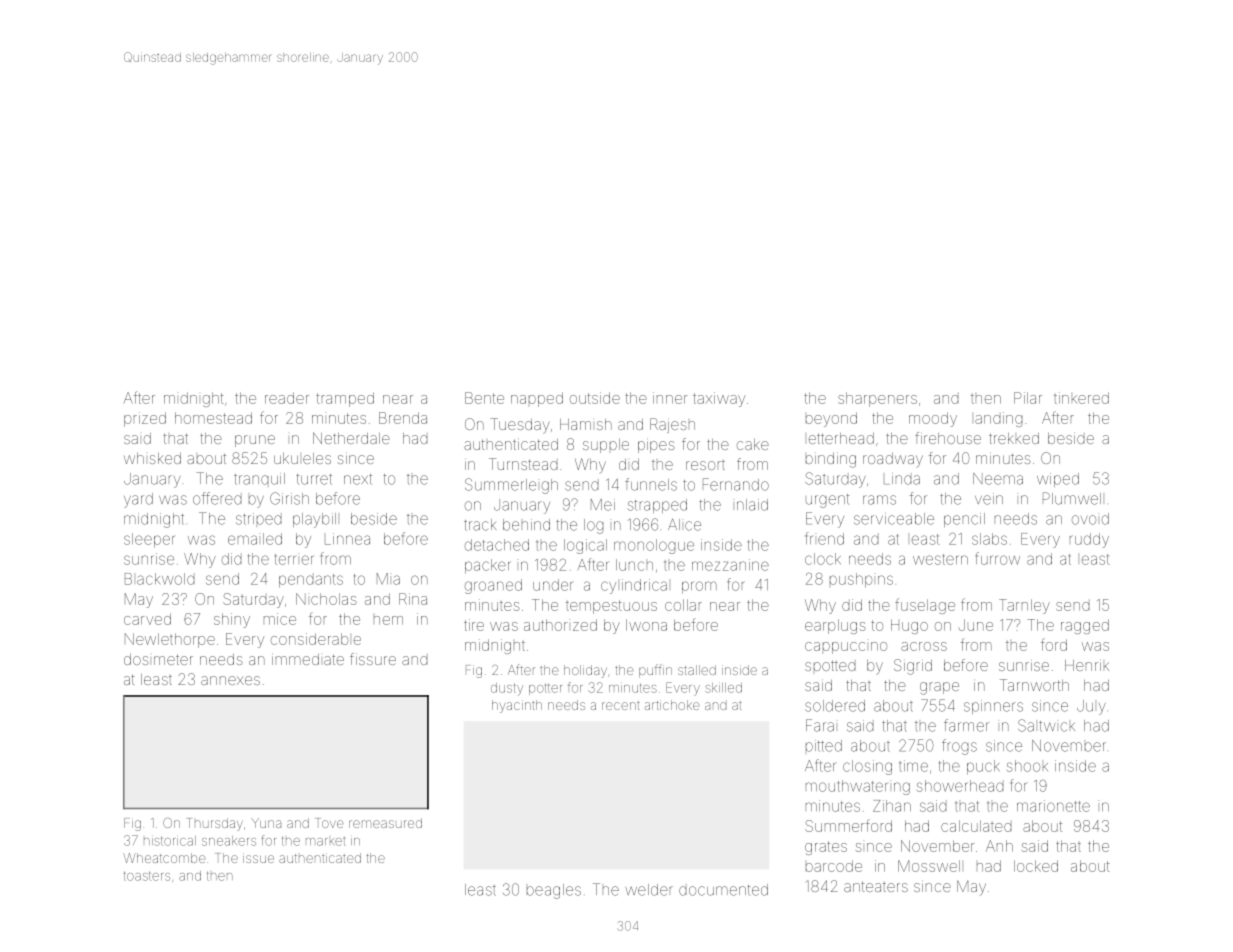 The height and width of the screenshot is (952, 1233). What do you see at coordinates (1081, 398) in the screenshot?
I see `tinkered` at bounding box center [1081, 398].
